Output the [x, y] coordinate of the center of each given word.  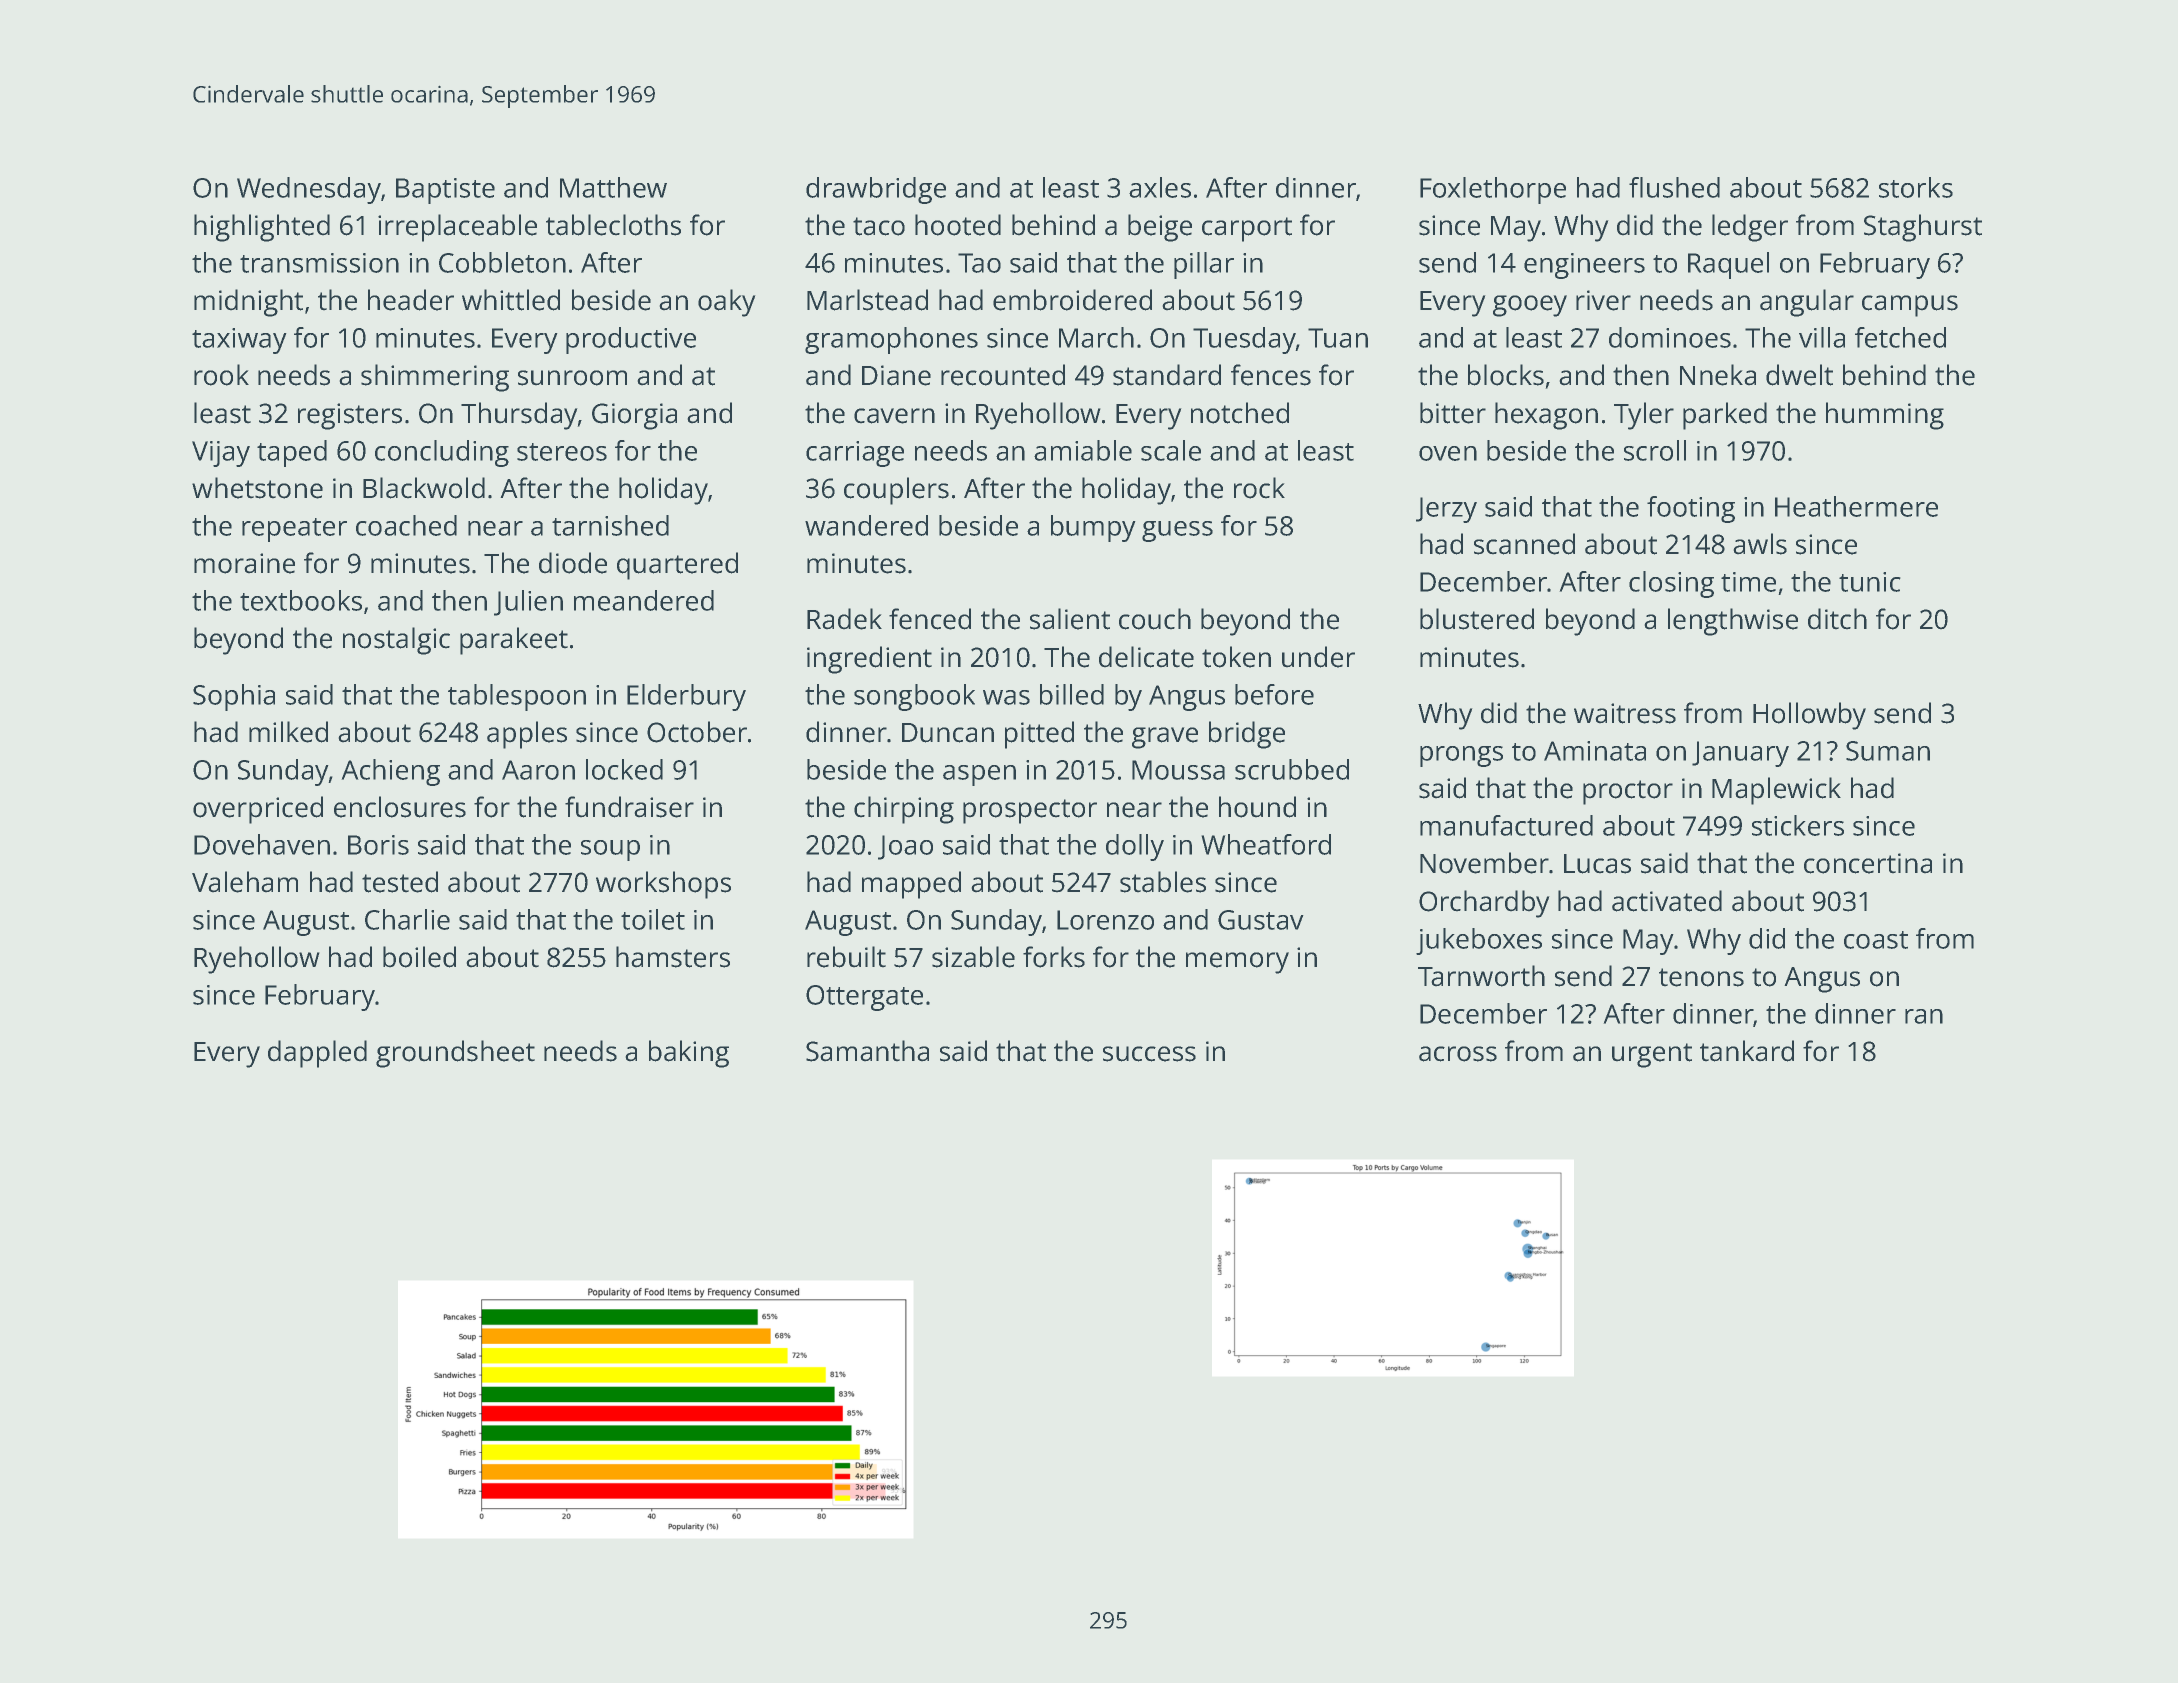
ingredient [869, 660]
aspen [979, 775]
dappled [317, 1054]
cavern [894, 416]
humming [1885, 416]
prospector [1030, 811]
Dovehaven [262, 844]
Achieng [390, 772]
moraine [244, 563]
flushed [1674, 187]
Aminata [1595, 751]
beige [1160, 228]
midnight [248, 303]
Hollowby [1809, 716]
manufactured [1506, 825]
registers [350, 416]
